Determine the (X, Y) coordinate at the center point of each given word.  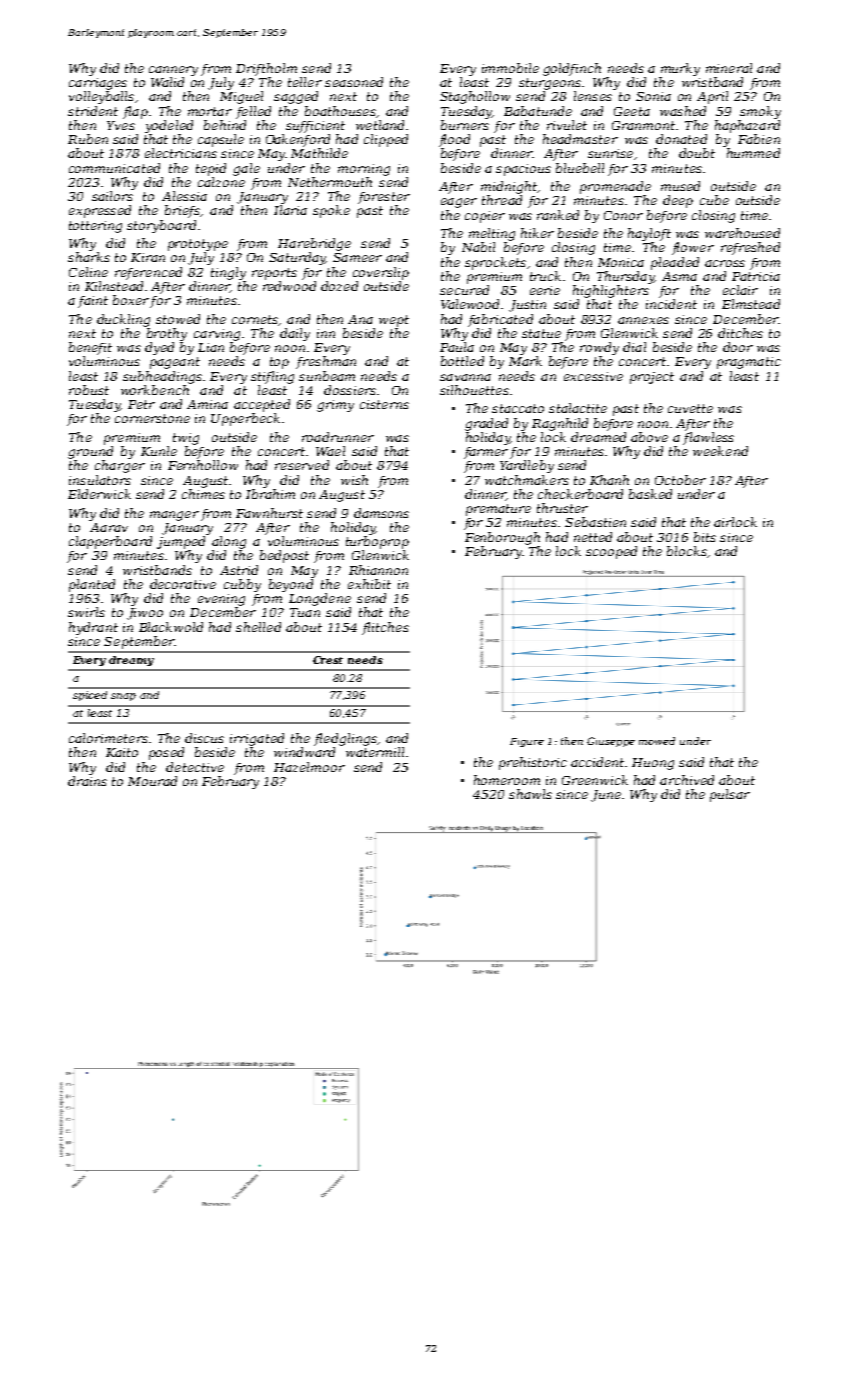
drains (87, 781)
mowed (657, 741)
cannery (173, 71)
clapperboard (110, 542)
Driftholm (266, 69)
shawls (530, 794)
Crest (328, 660)
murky (680, 69)
